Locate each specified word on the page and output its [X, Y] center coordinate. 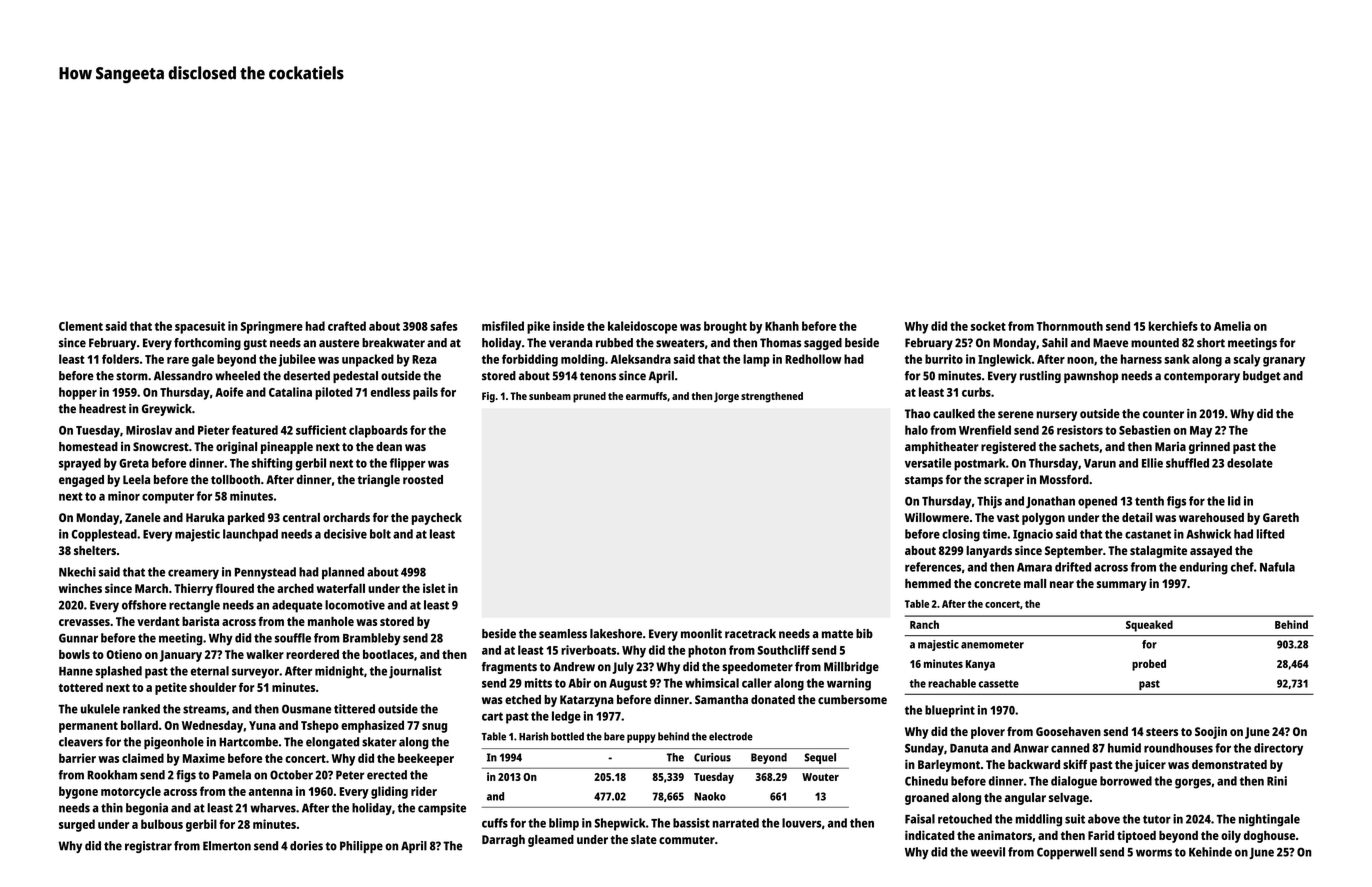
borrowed [1126, 781]
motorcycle [131, 792]
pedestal [355, 377]
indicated [929, 835]
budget [1262, 377]
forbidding [530, 360]
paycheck [437, 519]
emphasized [372, 726]
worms [1154, 853]
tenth [1149, 501]
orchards [346, 517]
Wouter [820, 777]
